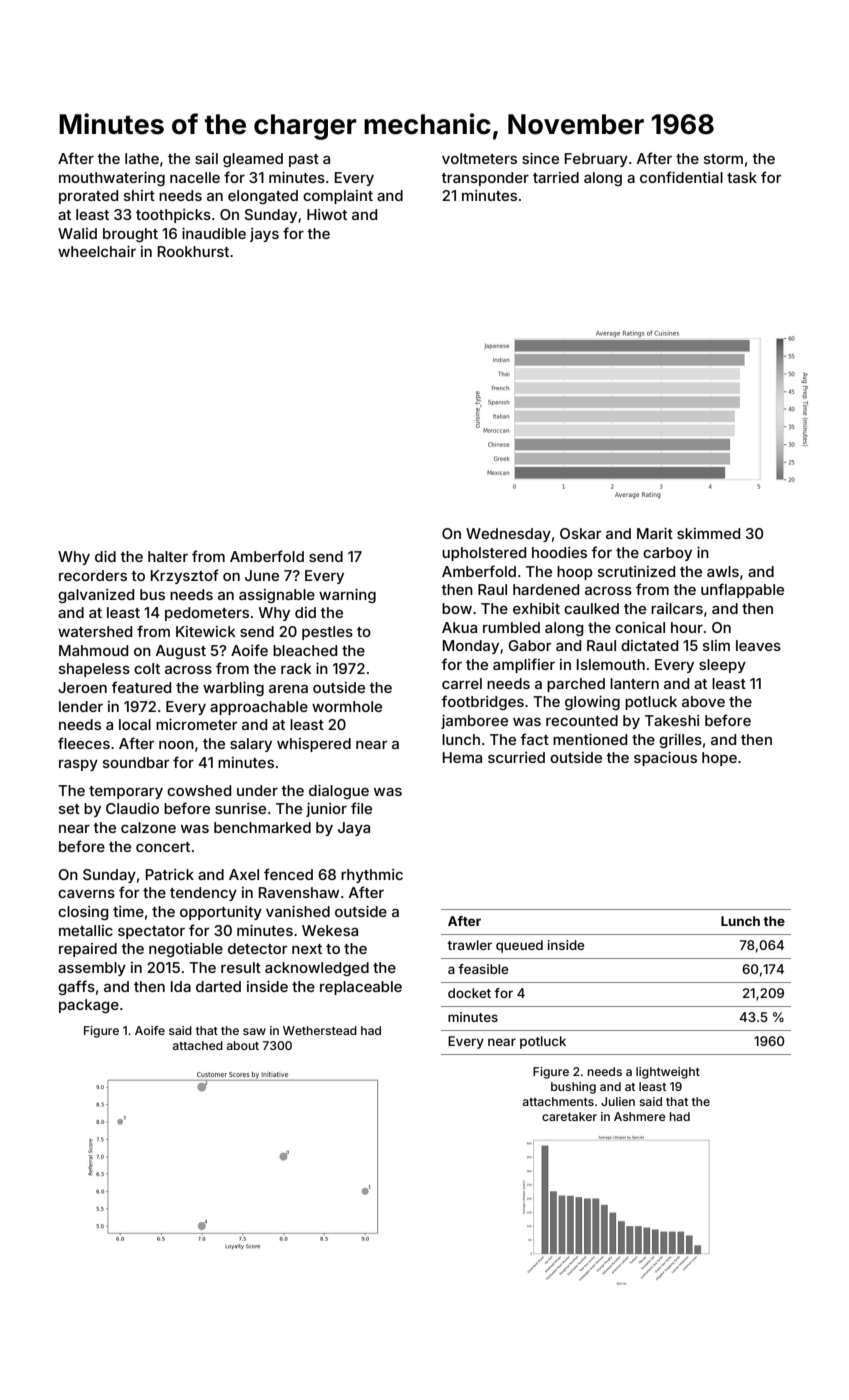  I want to click on halter, so click(168, 556).
